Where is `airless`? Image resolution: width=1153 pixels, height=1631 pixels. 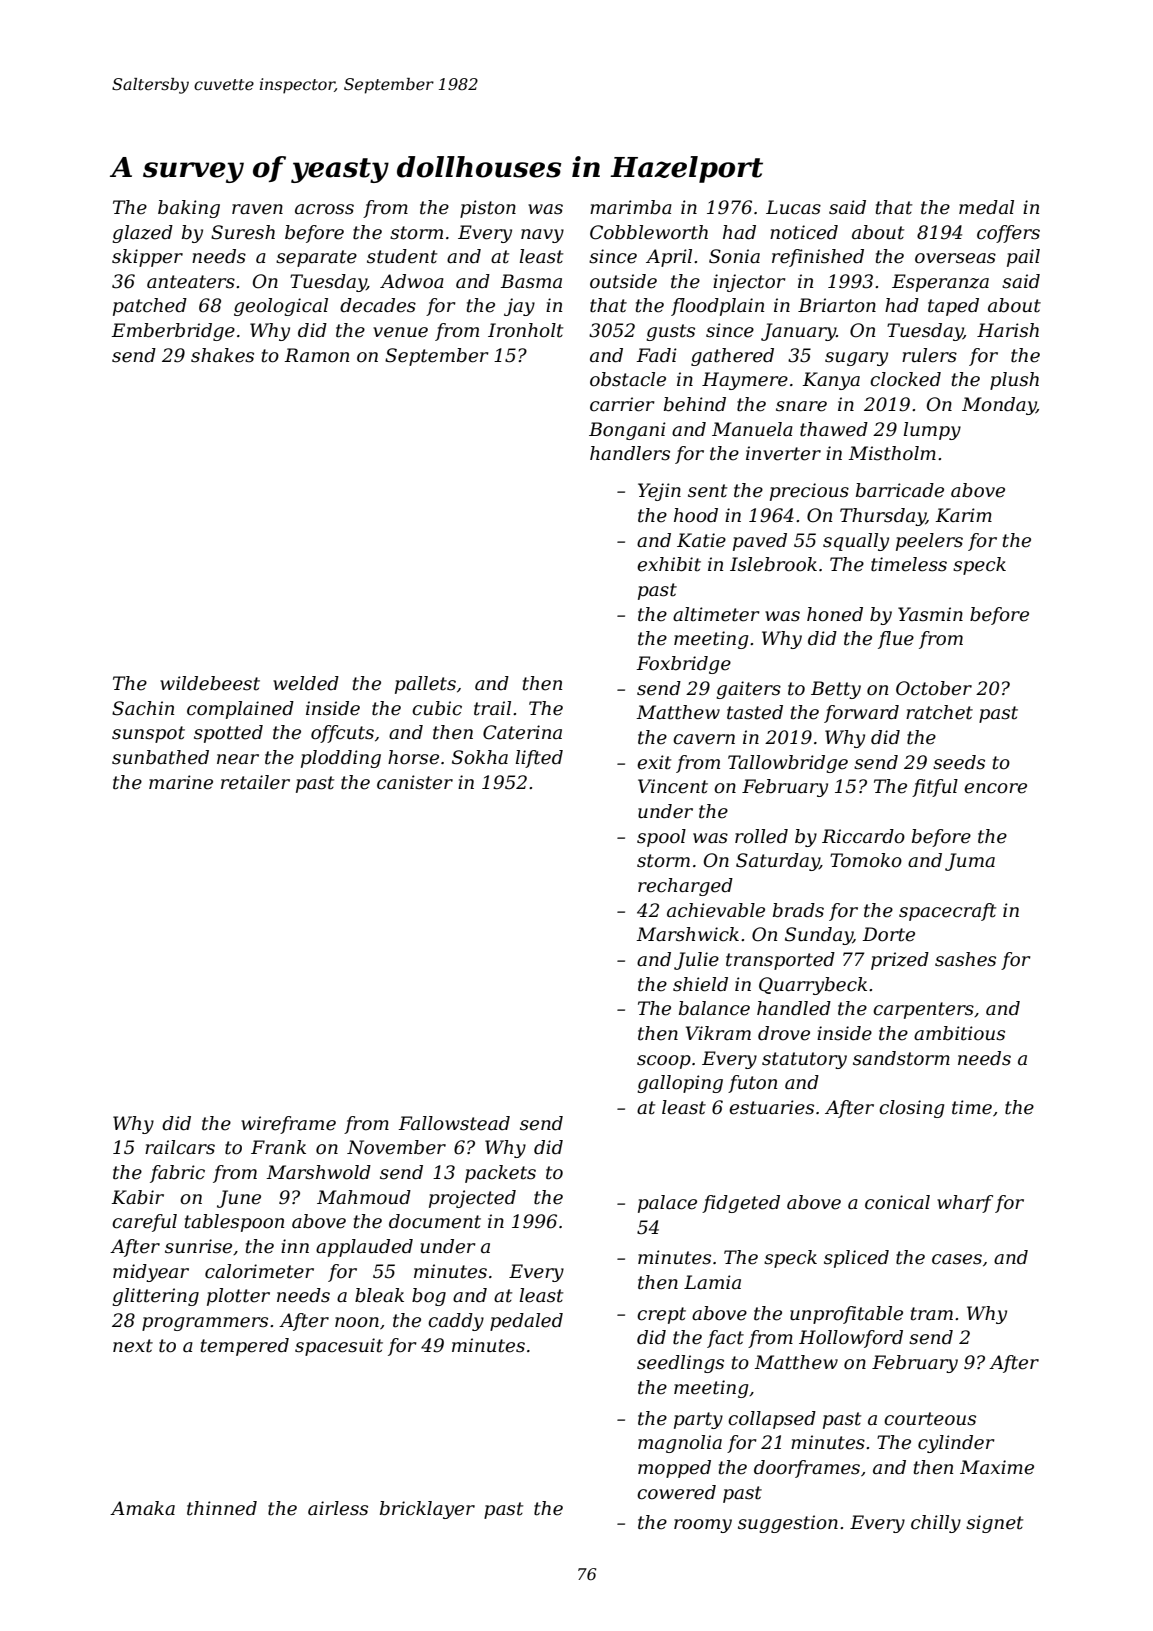 airless is located at coordinates (338, 1508).
